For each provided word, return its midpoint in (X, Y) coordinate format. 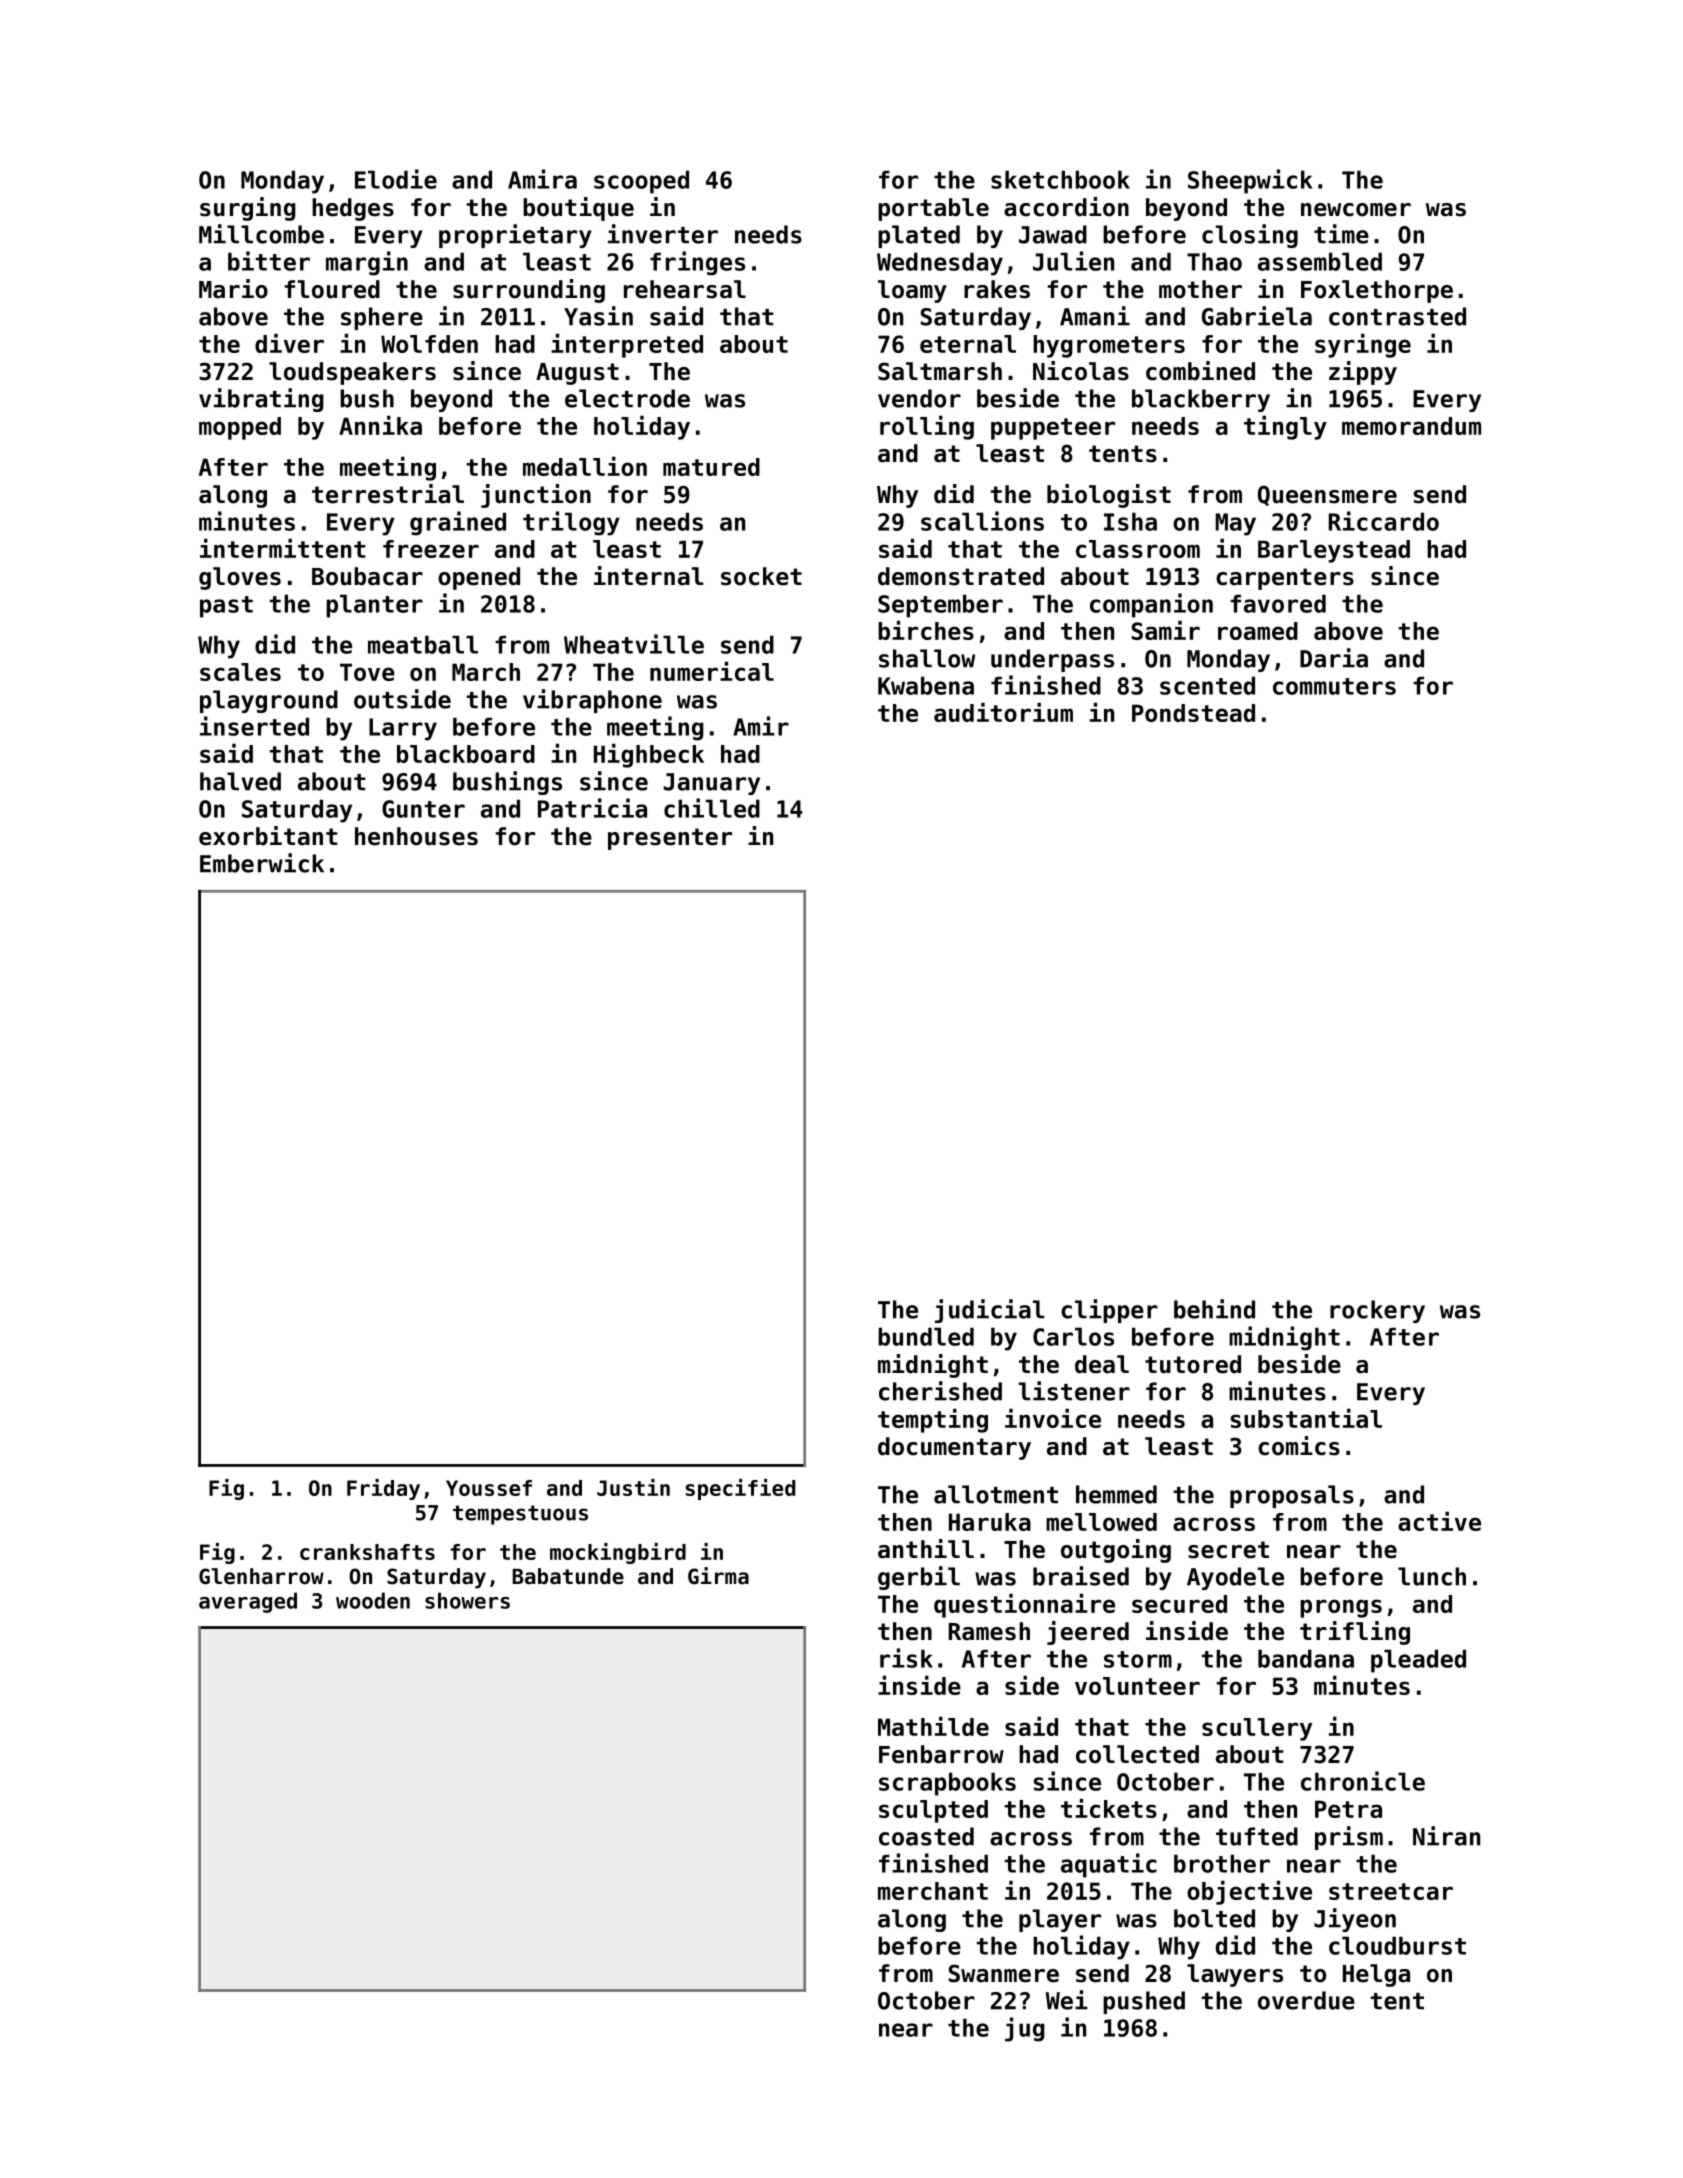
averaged (248, 1602)
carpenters (1285, 579)
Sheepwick (1250, 181)
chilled (712, 808)
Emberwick (262, 863)
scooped (641, 182)
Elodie (396, 179)
